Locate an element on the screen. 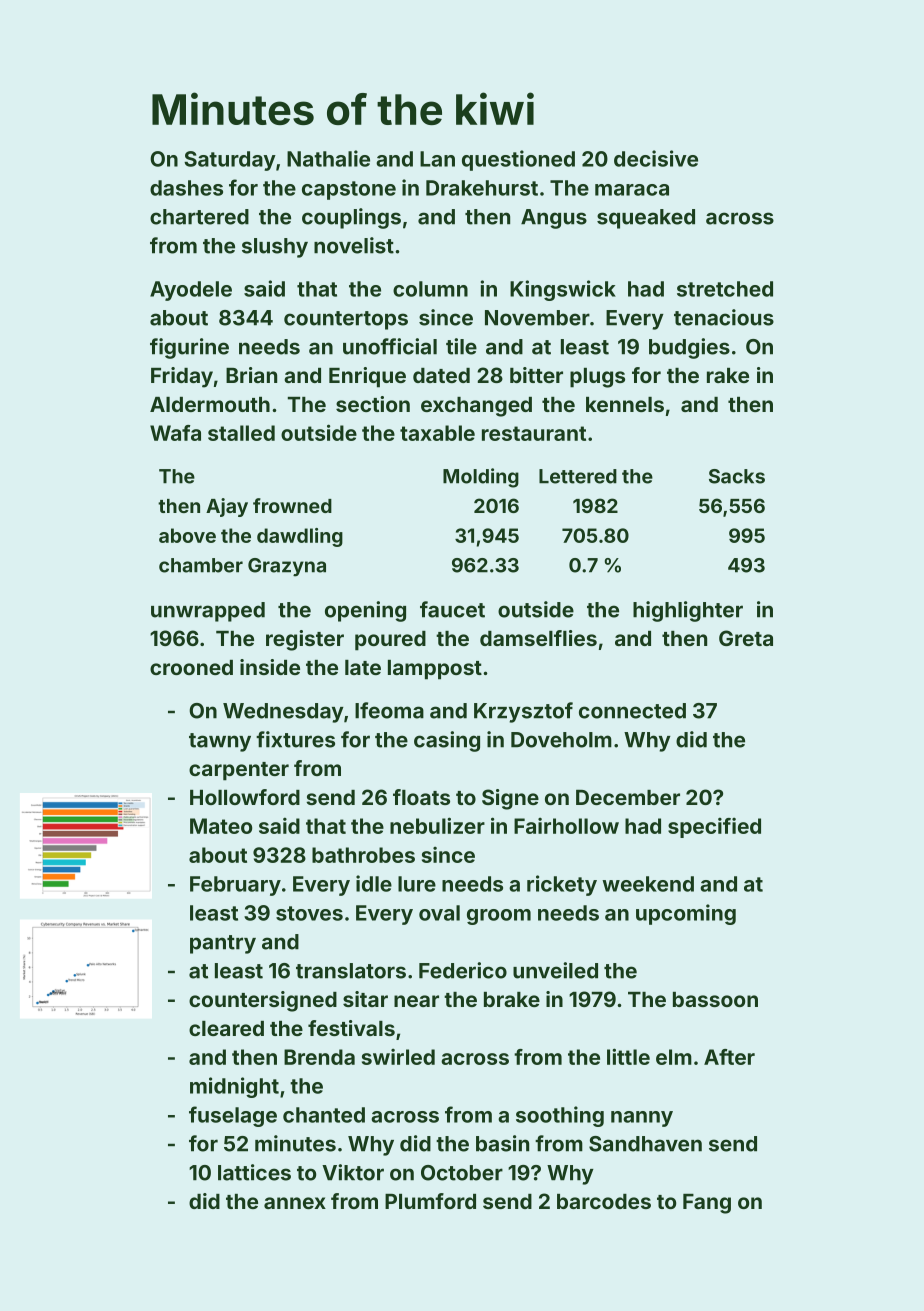  Molding is located at coordinates (481, 478).
